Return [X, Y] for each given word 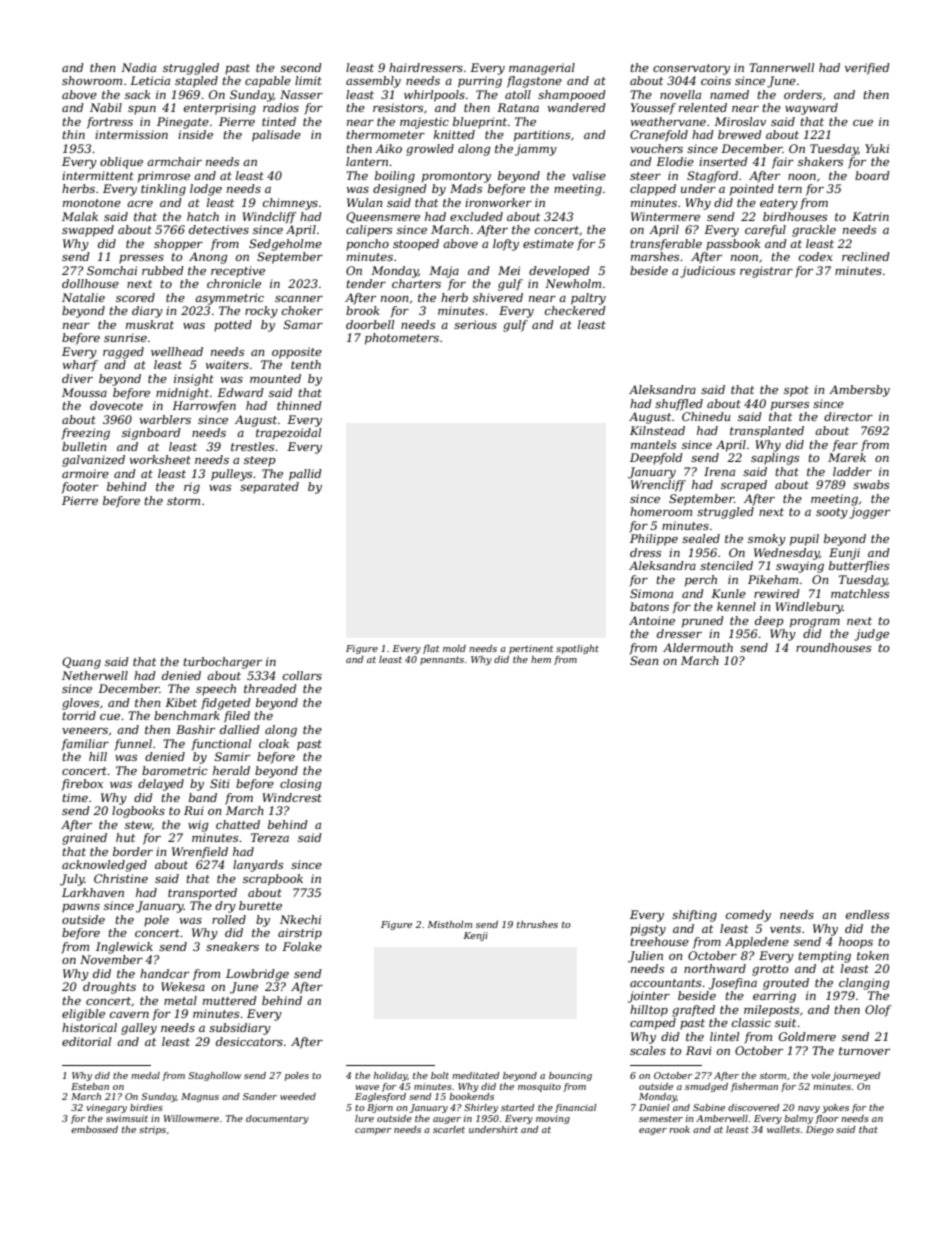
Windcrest [292, 797]
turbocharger [222, 663]
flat [431, 649]
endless [867, 914]
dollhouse [90, 283]
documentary [277, 1119]
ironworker [498, 202]
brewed [740, 134]
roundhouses [833, 647]
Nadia [138, 67]
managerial [542, 69]
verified [867, 69]
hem [541, 659]
